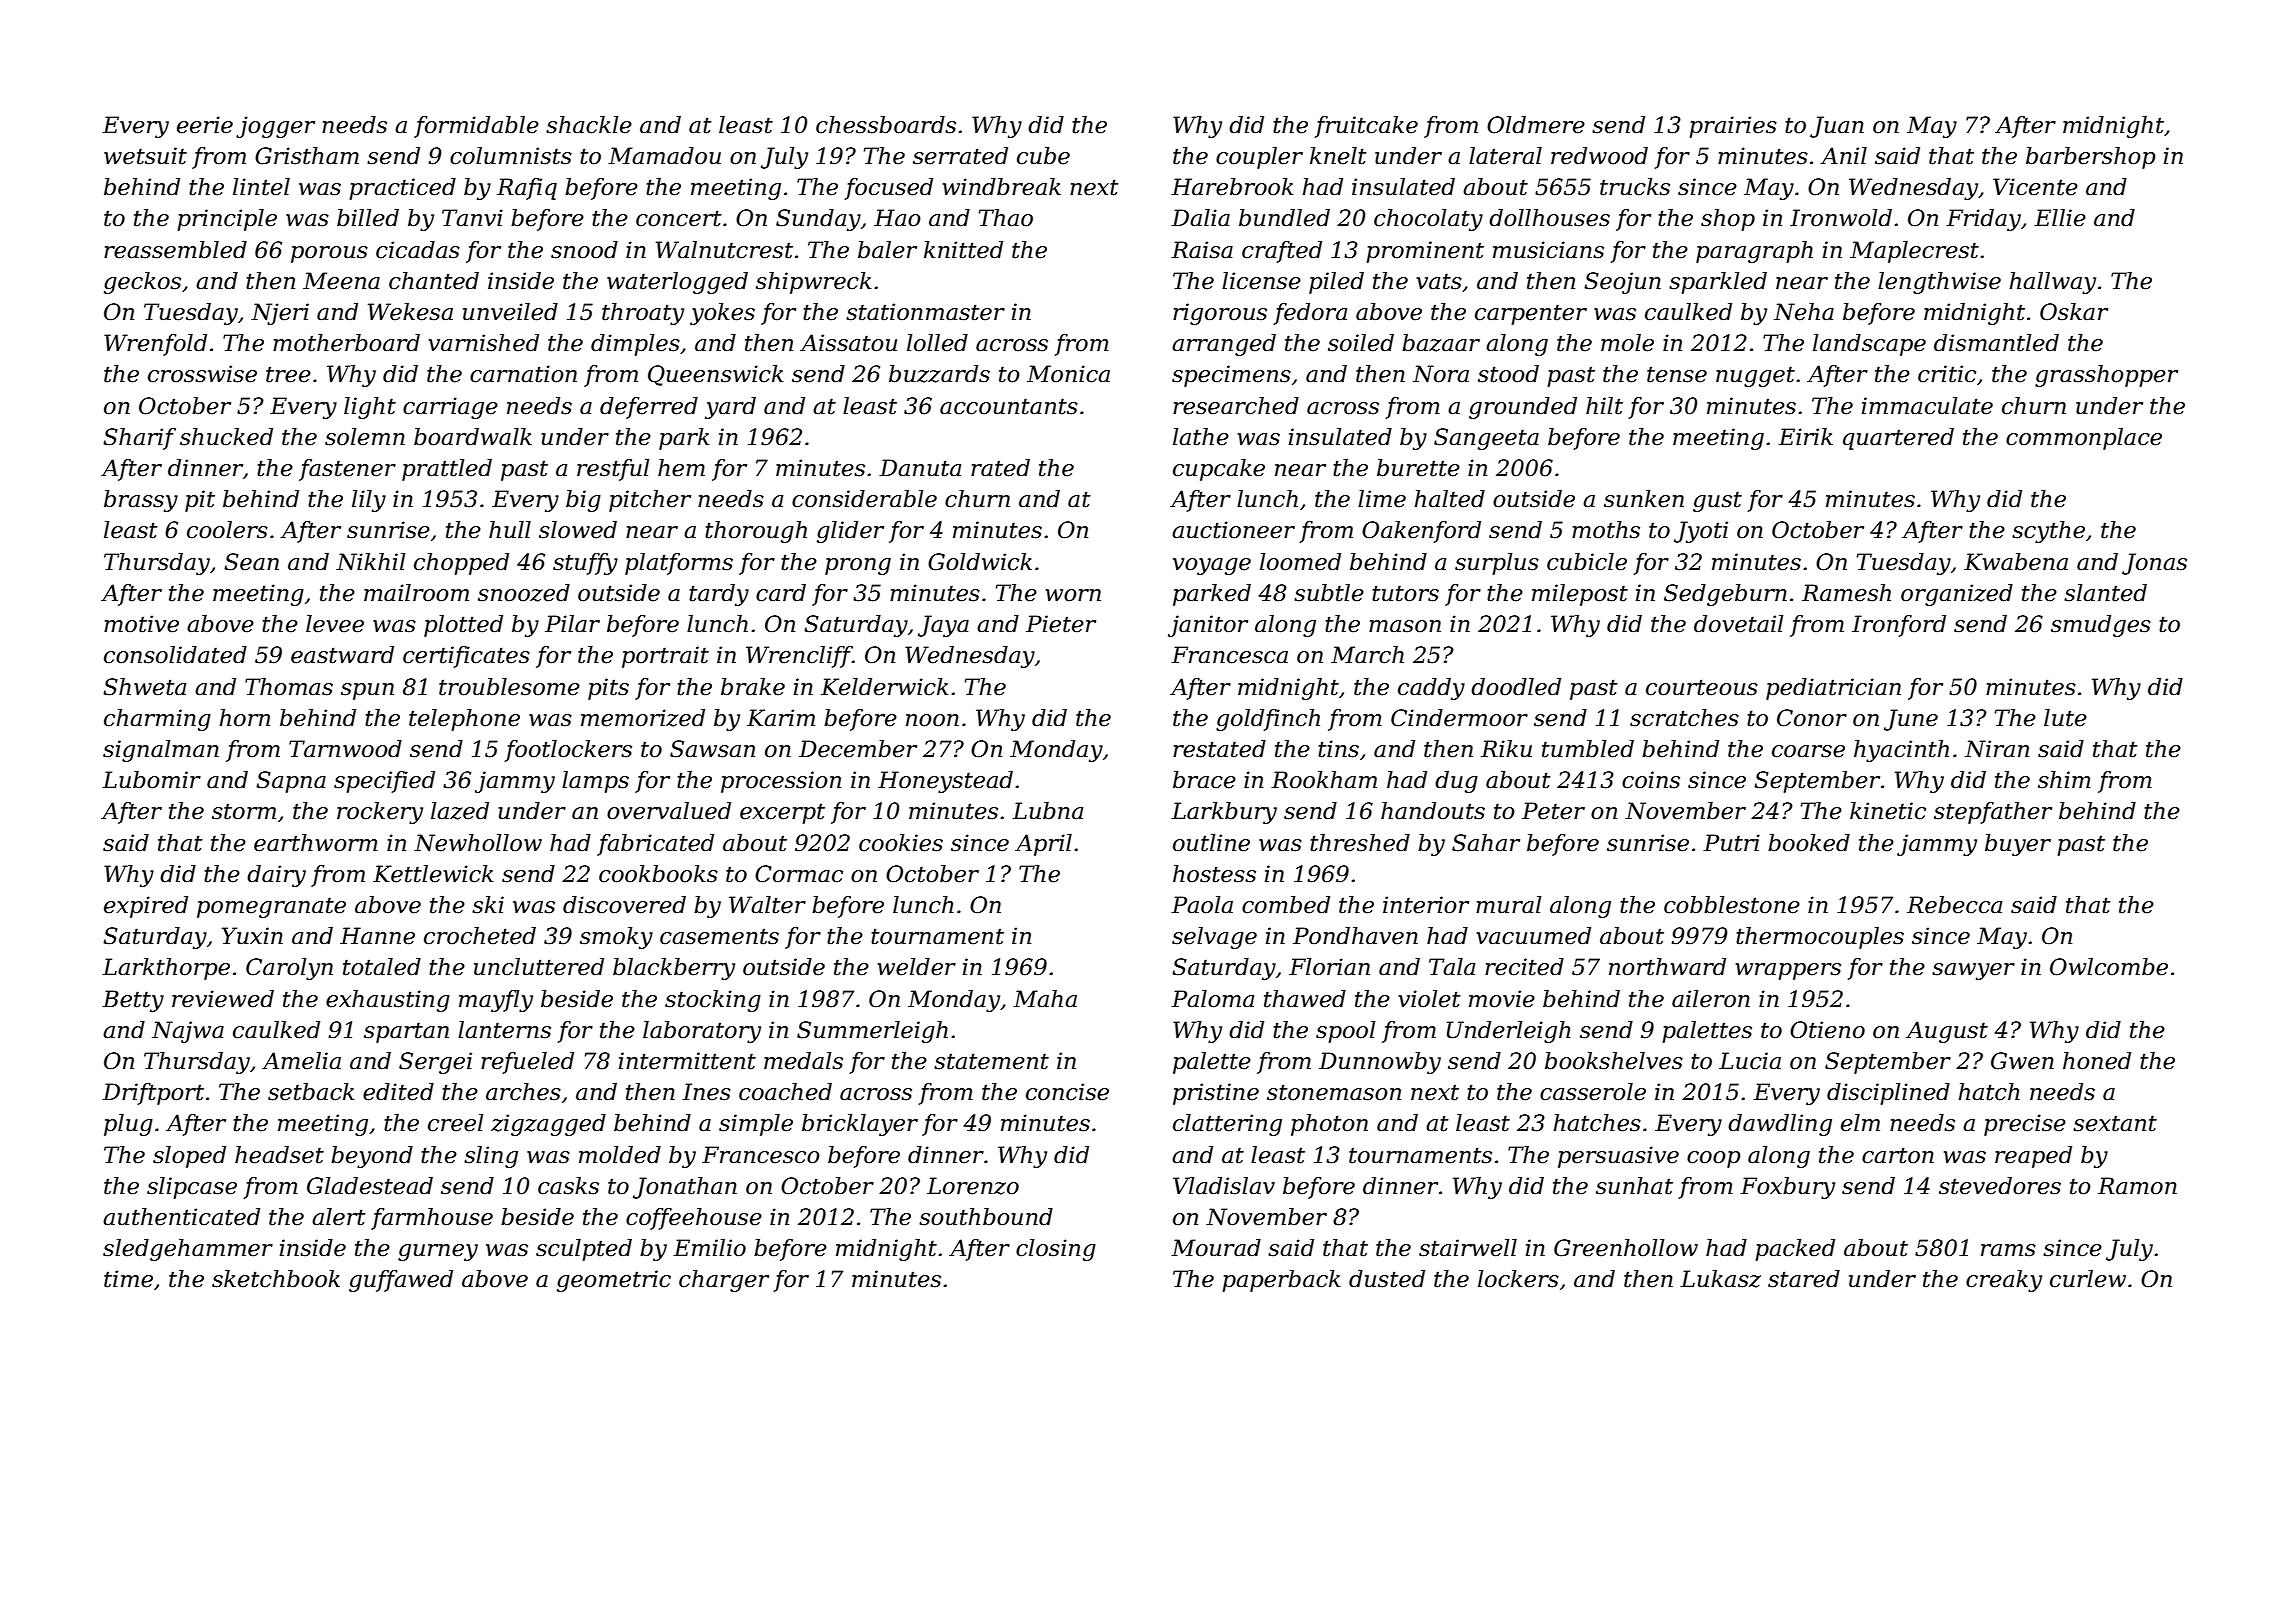 This image has width=2292, height=1620. Describe the element at coordinates (1627, 343) in the image. I see `mole` at that location.
